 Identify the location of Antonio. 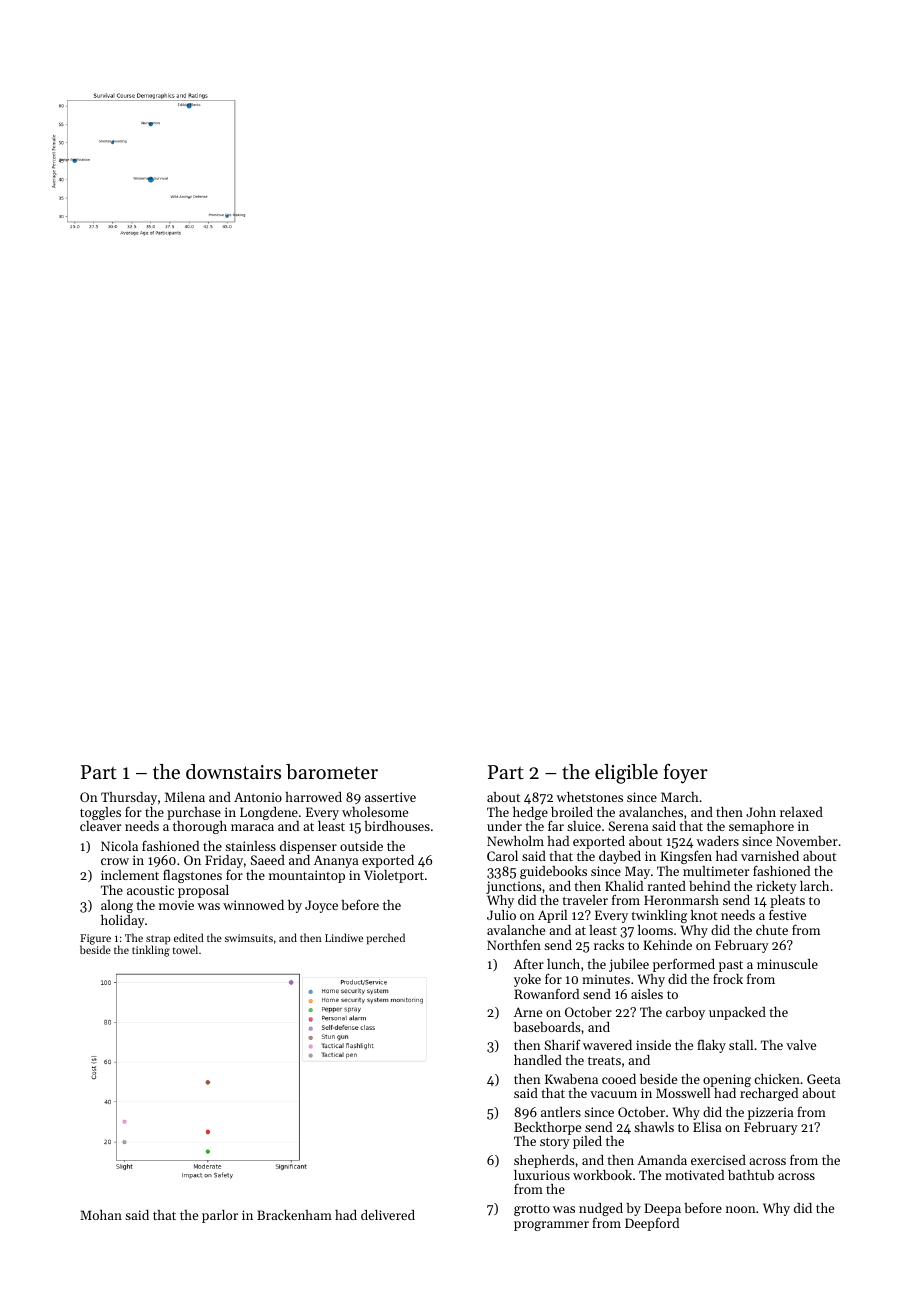
(258, 797).
